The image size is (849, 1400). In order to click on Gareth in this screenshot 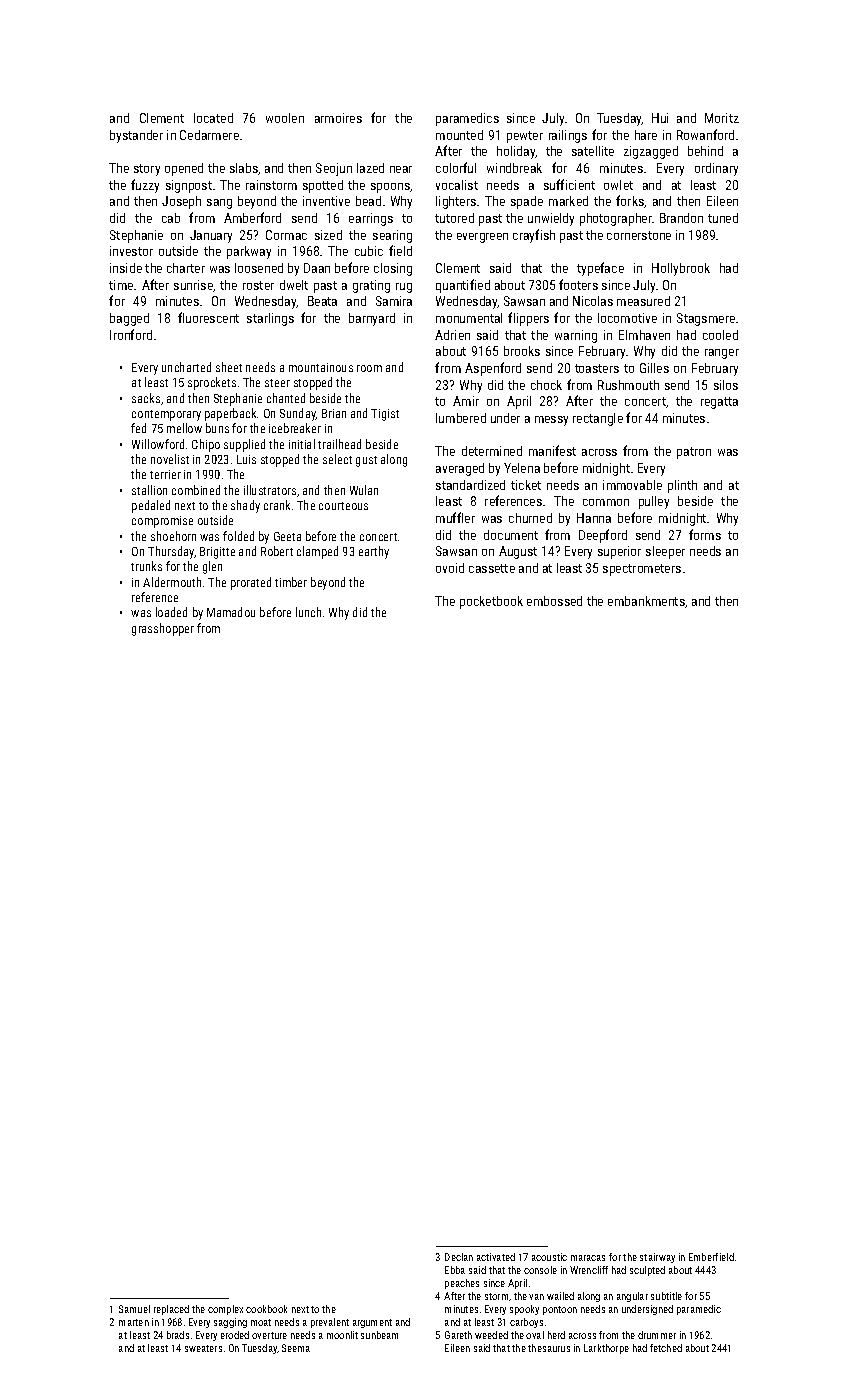, I will do `click(458, 1335)`.
